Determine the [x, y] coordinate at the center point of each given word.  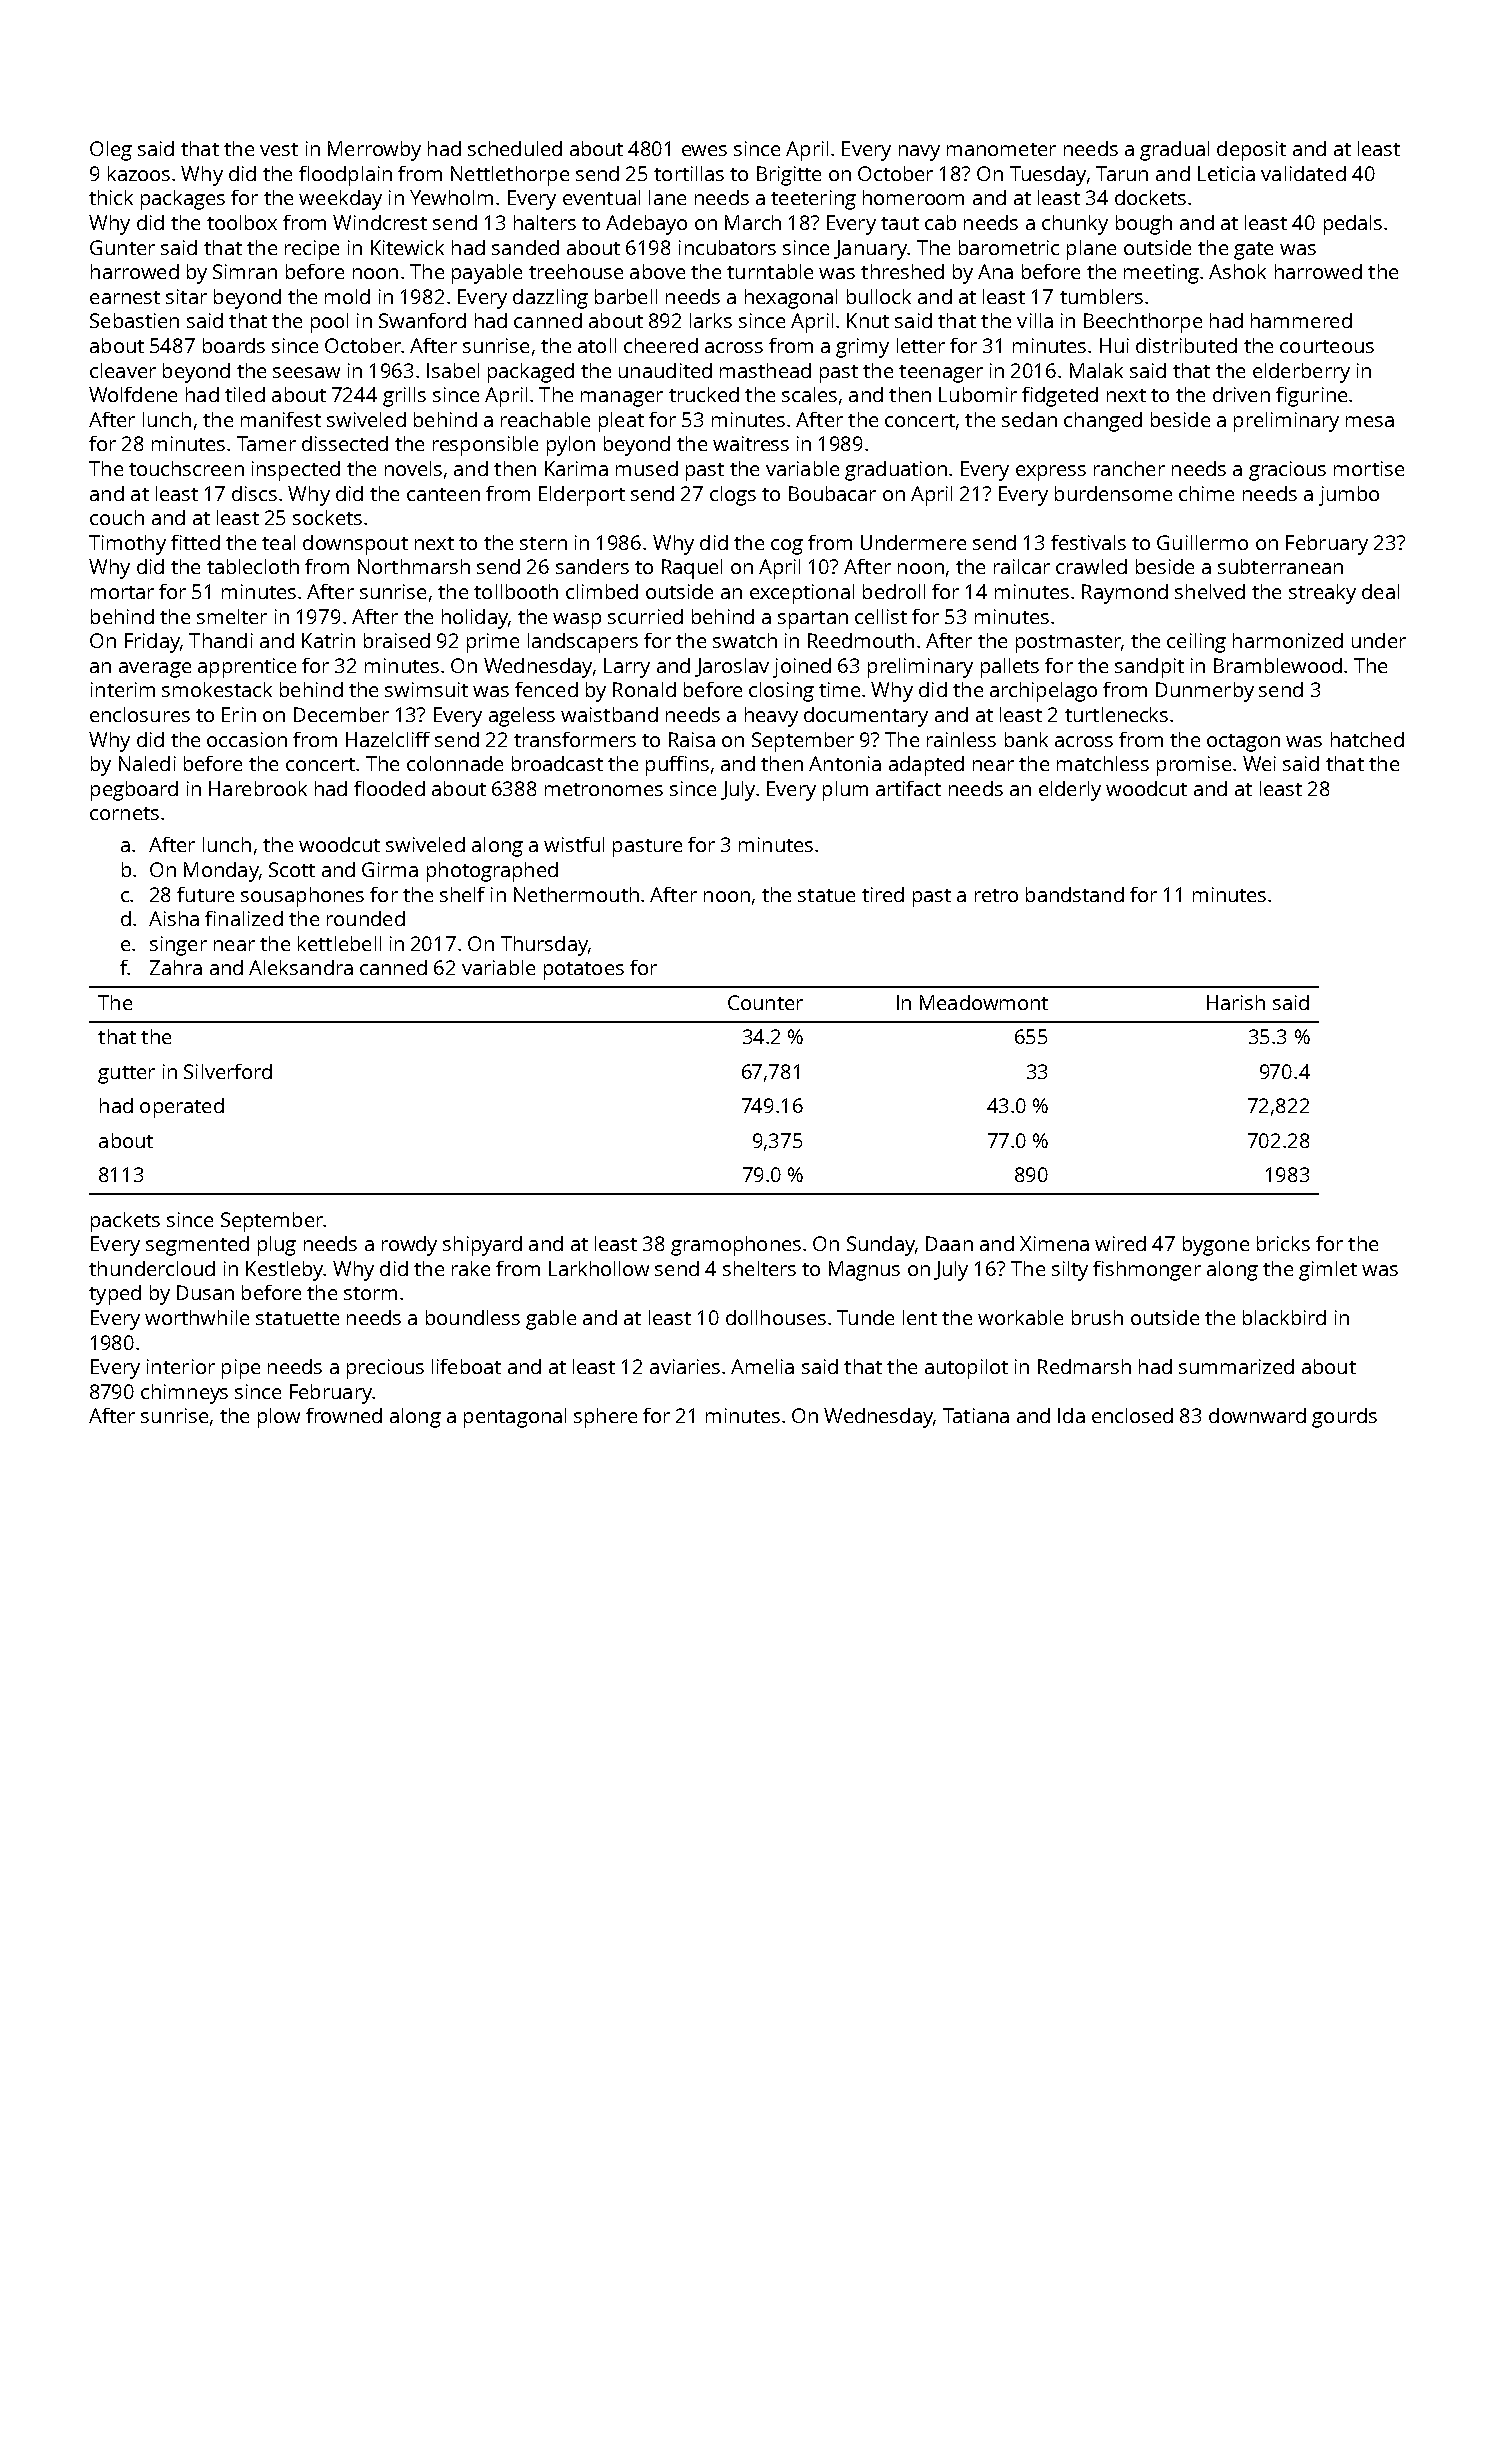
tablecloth [253, 566]
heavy [771, 717]
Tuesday [1048, 176]
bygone [1216, 1246]
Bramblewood [1278, 665]
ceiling [1196, 643]
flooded [389, 788]
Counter [765, 1002]
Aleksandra [301, 967]
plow [279, 1418]
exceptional [802, 594]
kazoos [139, 173]
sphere [605, 1418]
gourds [1344, 1418]
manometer [1001, 149]
